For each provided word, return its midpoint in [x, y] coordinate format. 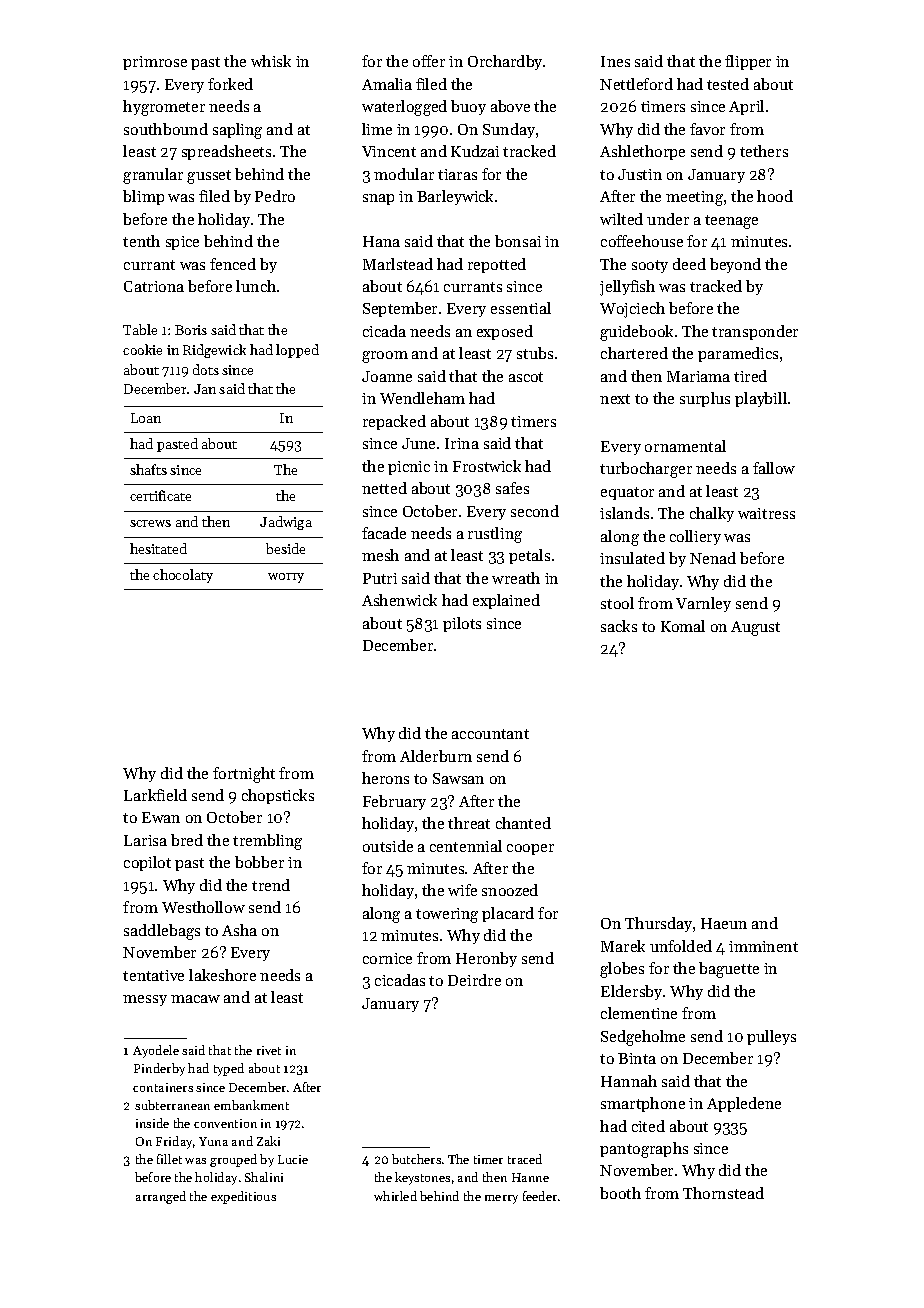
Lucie [293, 1159]
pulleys [771, 1037]
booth [620, 1193]
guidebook [636, 333]
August [755, 628]
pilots [462, 624]
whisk [271, 61]
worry [286, 578]
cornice [387, 958]
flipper [748, 62]
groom [385, 357]
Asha [239, 930]
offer [429, 61]
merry [501, 1199]
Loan [146, 418]
